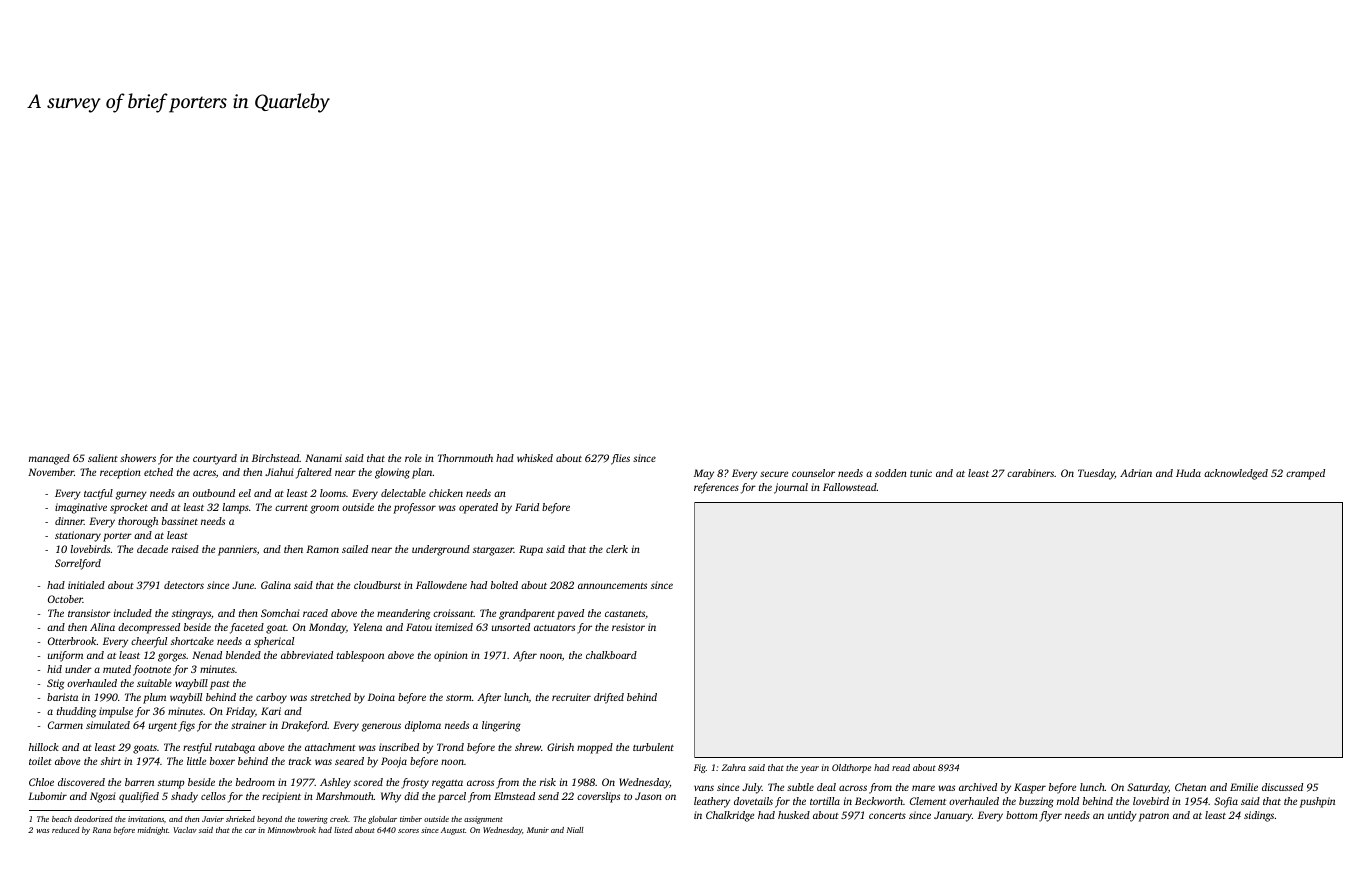 Image resolution: width=1372 pixels, height=887 pixels. What do you see at coordinates (617, 549) in the screenshot?
I see `clerk` at bounding box center [617, 549].
